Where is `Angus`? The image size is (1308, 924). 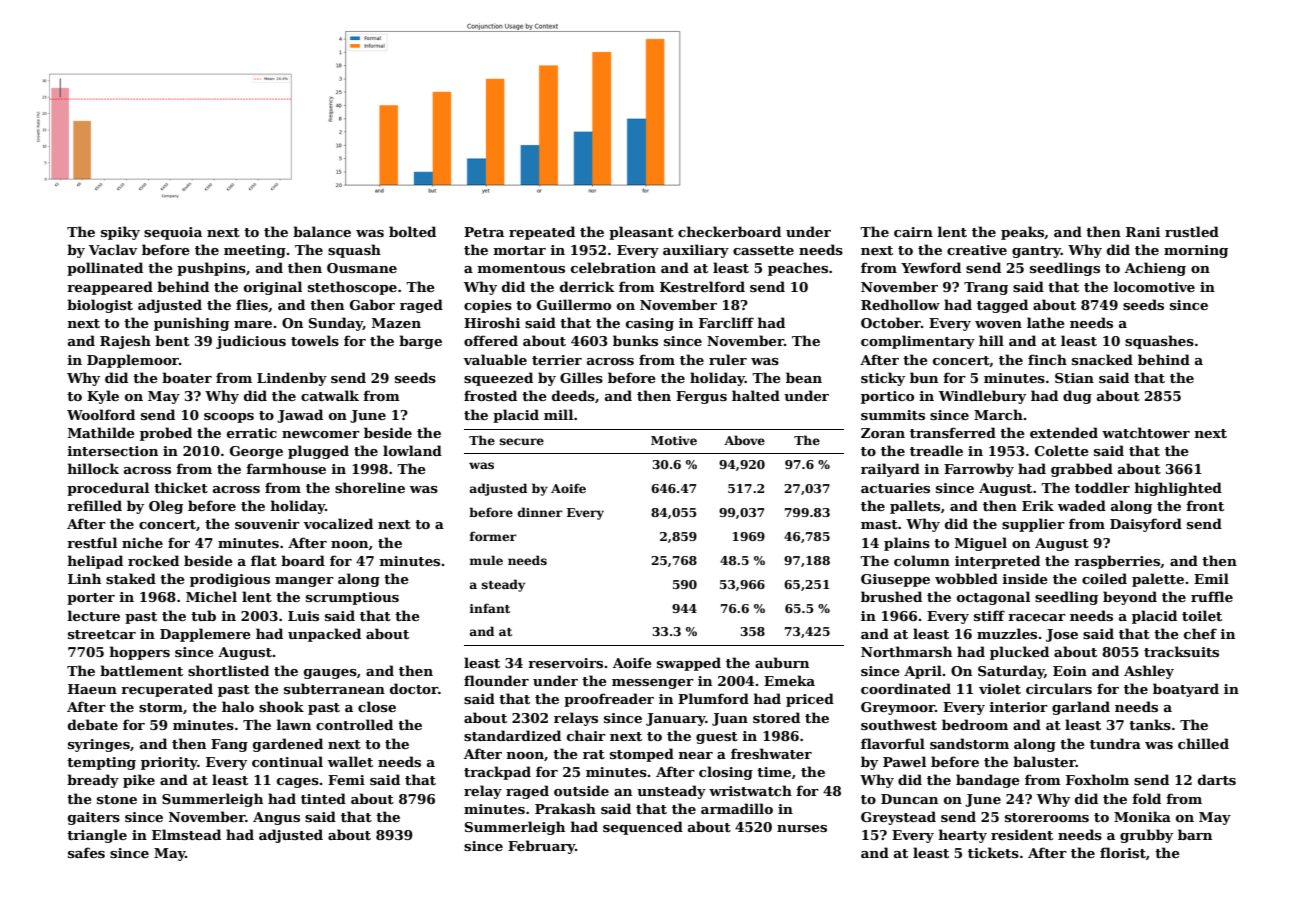 Angus is located at coordinates (276, 818).
